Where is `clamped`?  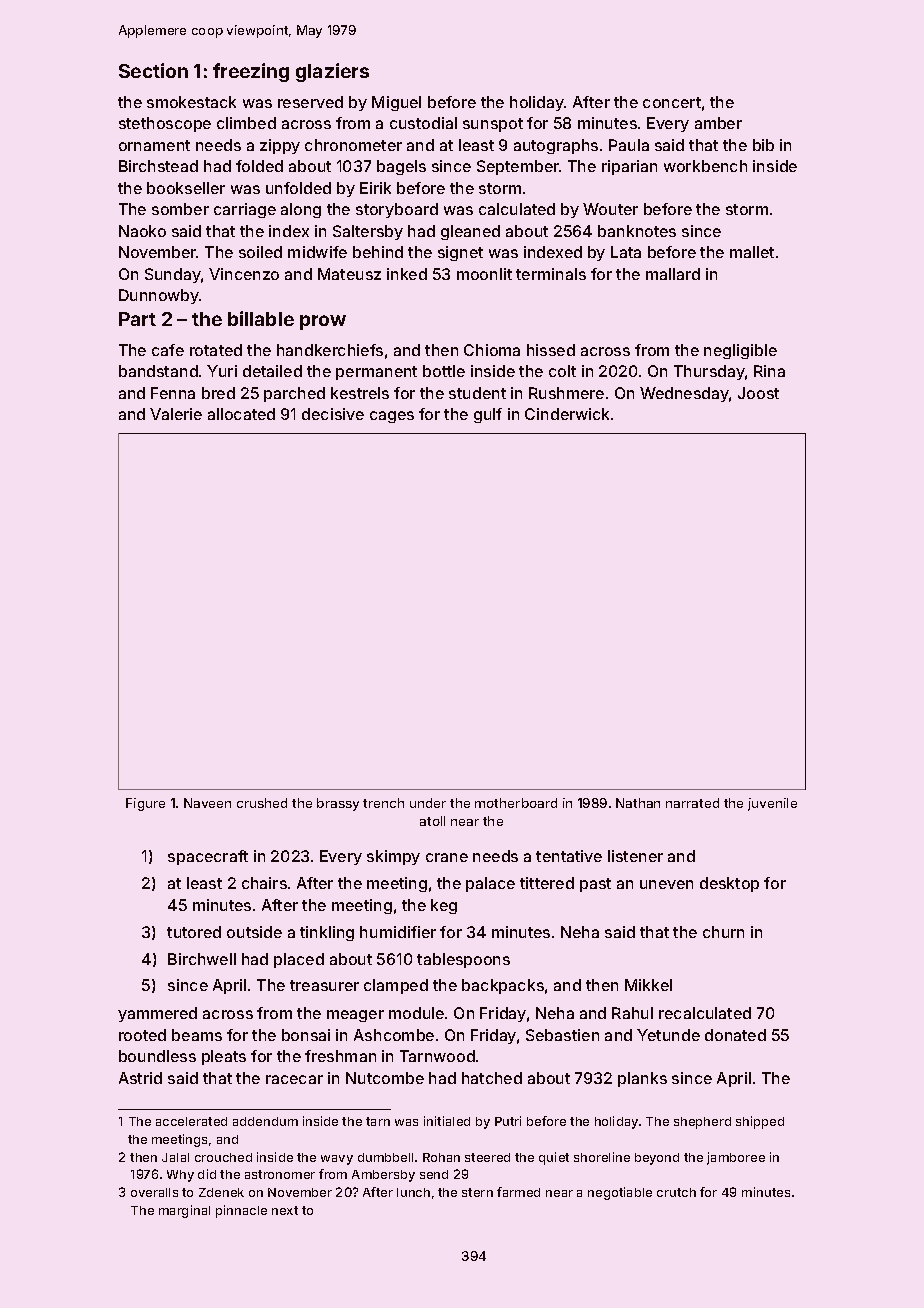
clamped is located at coordinates (396, 986).
